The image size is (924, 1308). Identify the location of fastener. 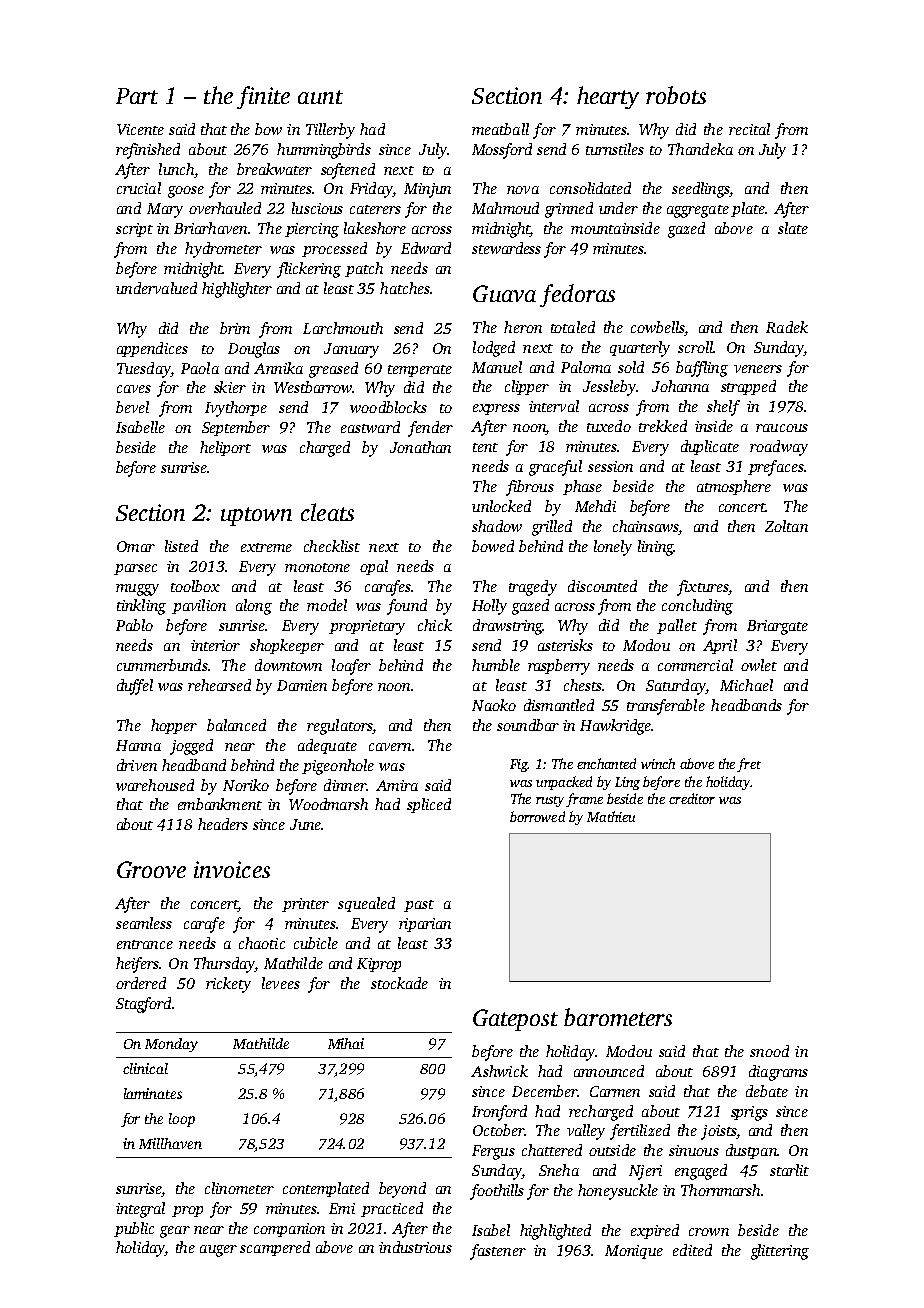
(498, 1252).
